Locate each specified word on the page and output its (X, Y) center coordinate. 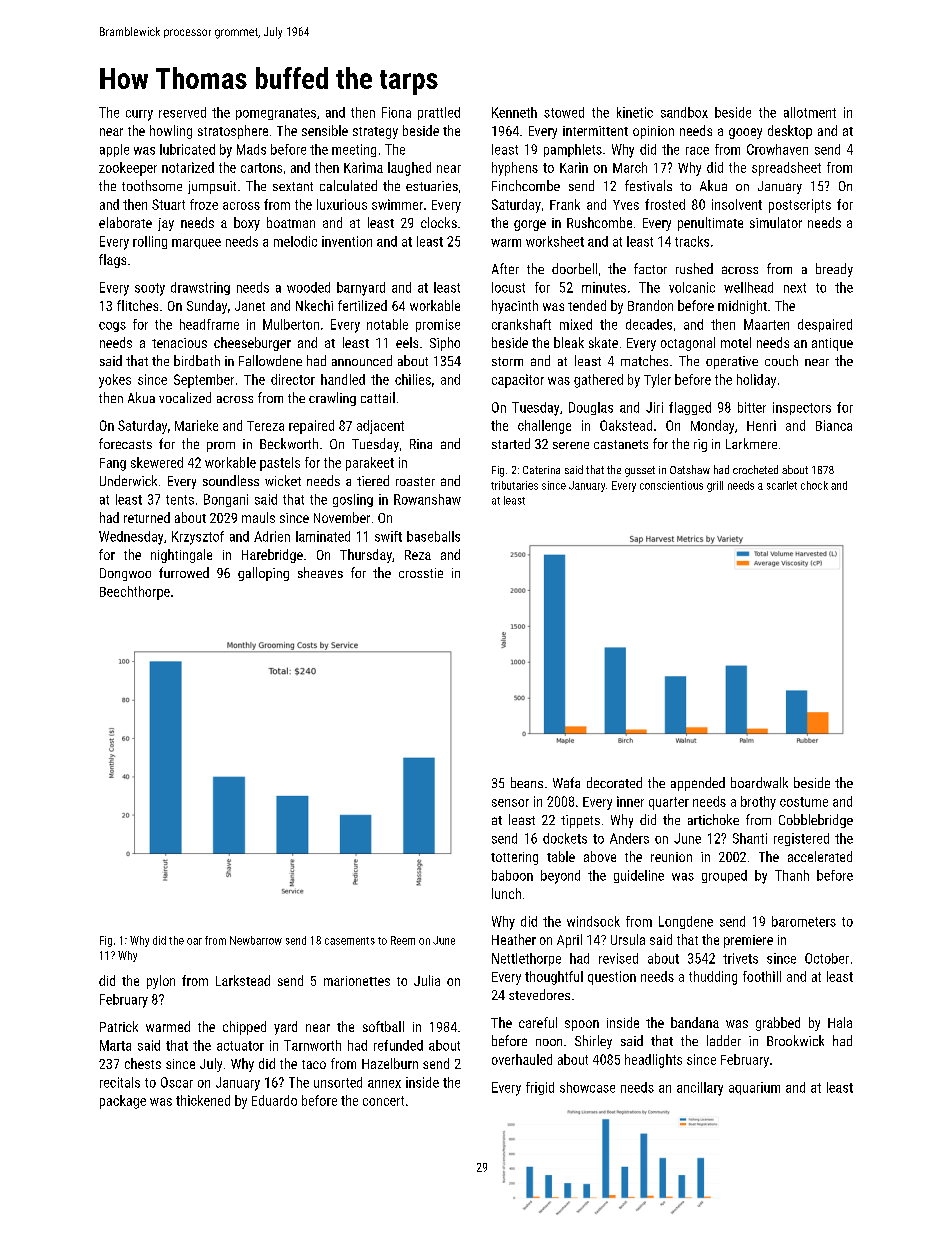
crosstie (421, 573)
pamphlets (573, 150)
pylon (161, 982)
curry (139, 115)
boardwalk (759, 782)
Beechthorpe (135, 593)
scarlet (782, 485)
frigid (540, 1088)
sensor (510, 803)
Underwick (128, 480)
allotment (810, 112)
